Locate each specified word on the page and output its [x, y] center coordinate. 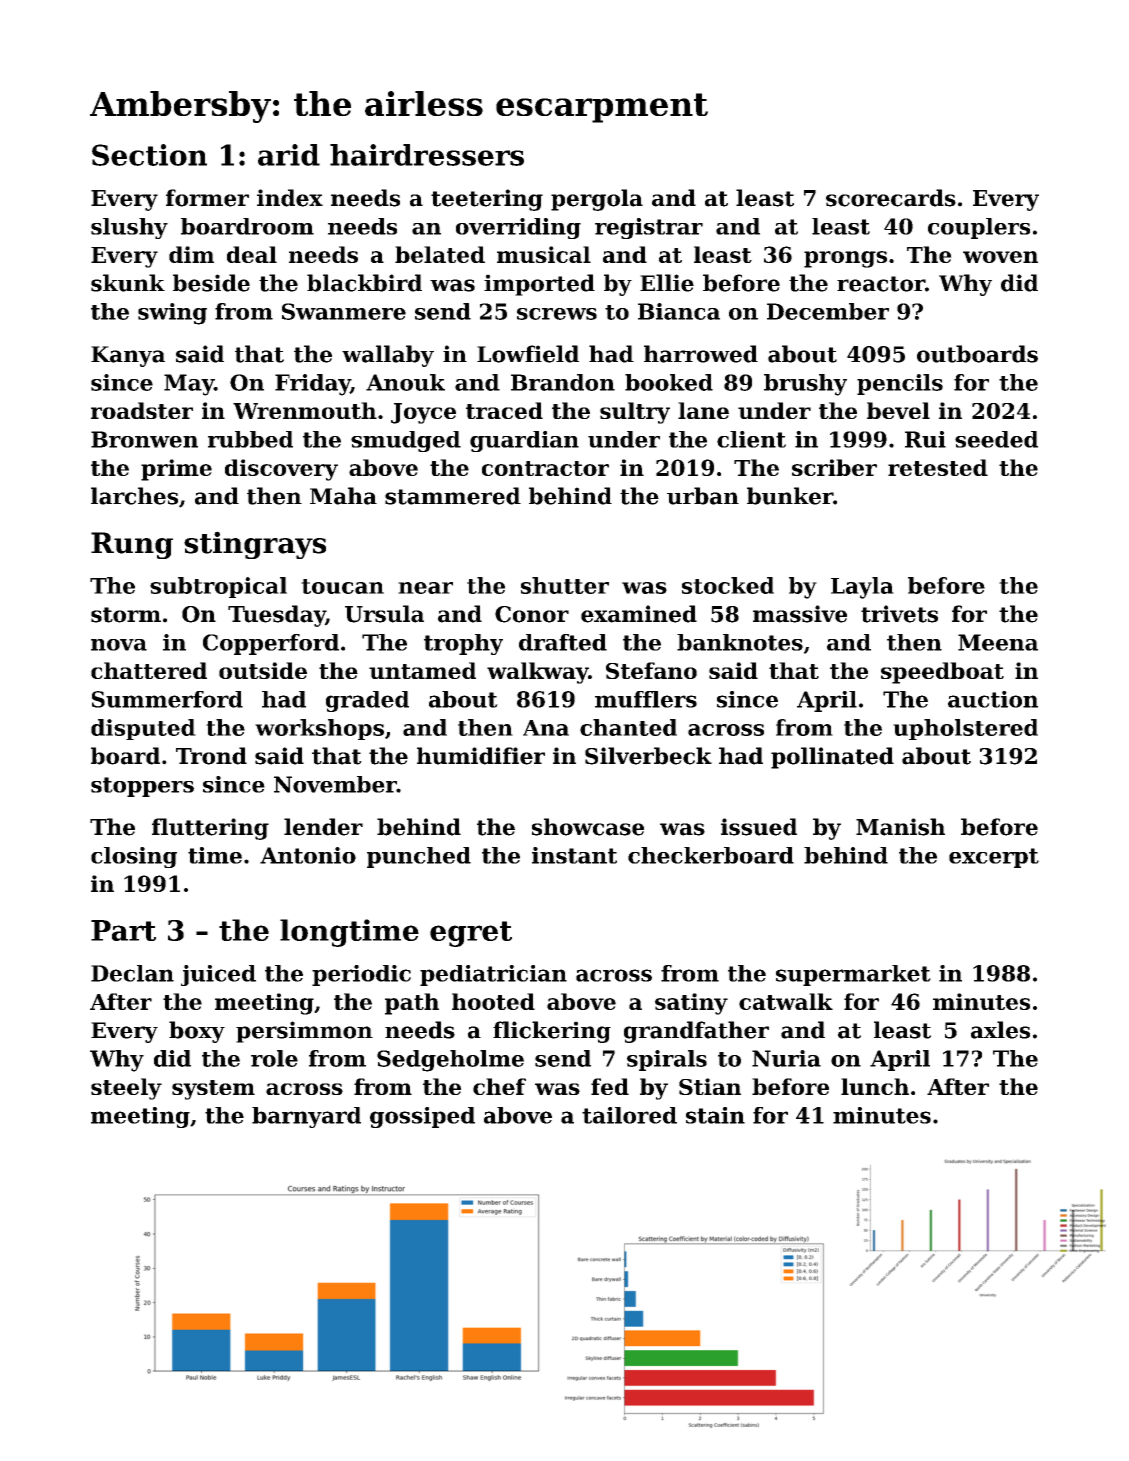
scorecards [891, 198]
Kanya [128, 356]
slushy [129, 228]
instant [574, 855]
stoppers [142, 787]
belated [440, 254]
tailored [629, 1115]
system [213, 1090]
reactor [881, 284]
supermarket [853, 975]
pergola [597, 200]
